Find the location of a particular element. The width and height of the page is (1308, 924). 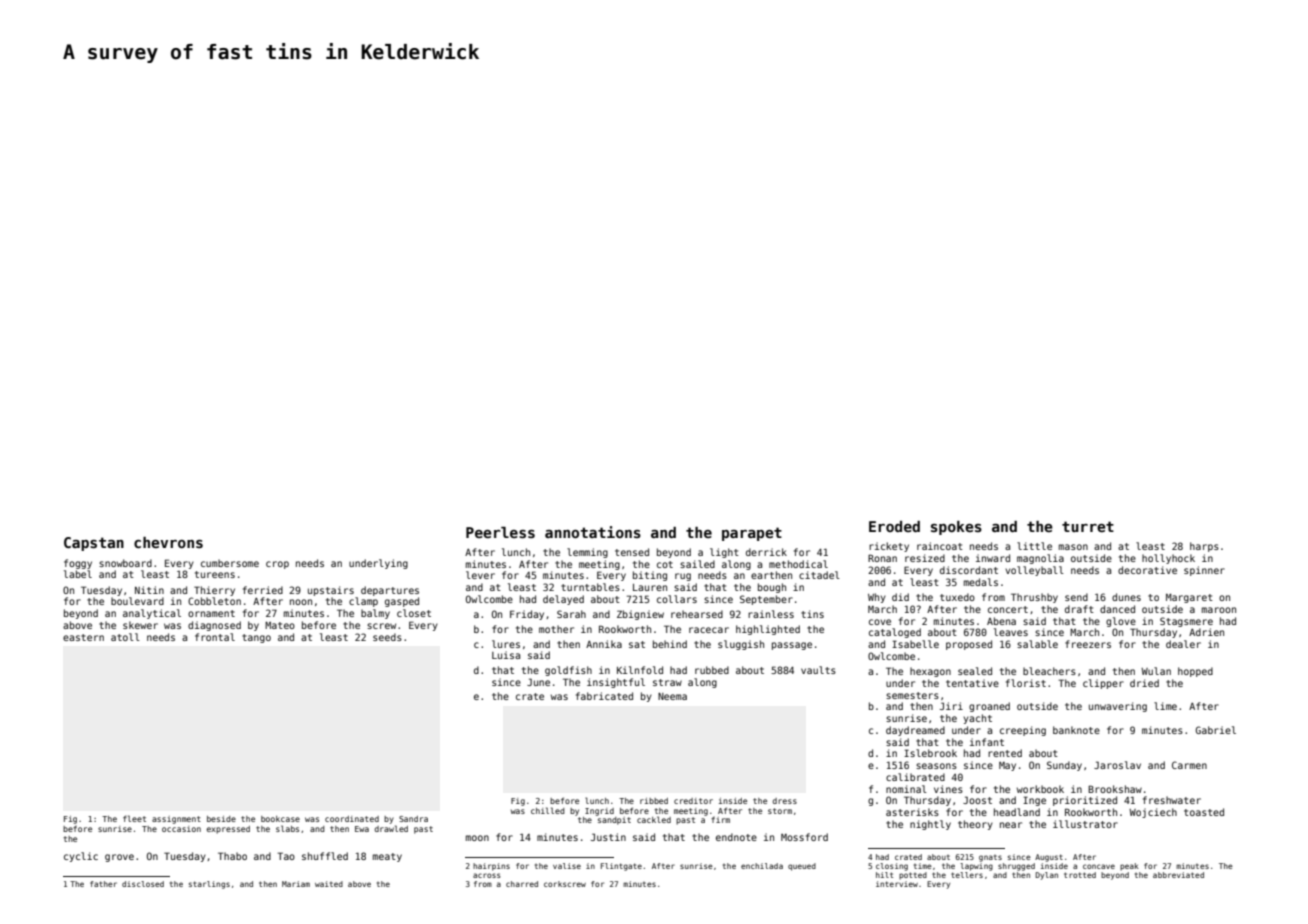

Inge is located at coordinates (1034, 801).
